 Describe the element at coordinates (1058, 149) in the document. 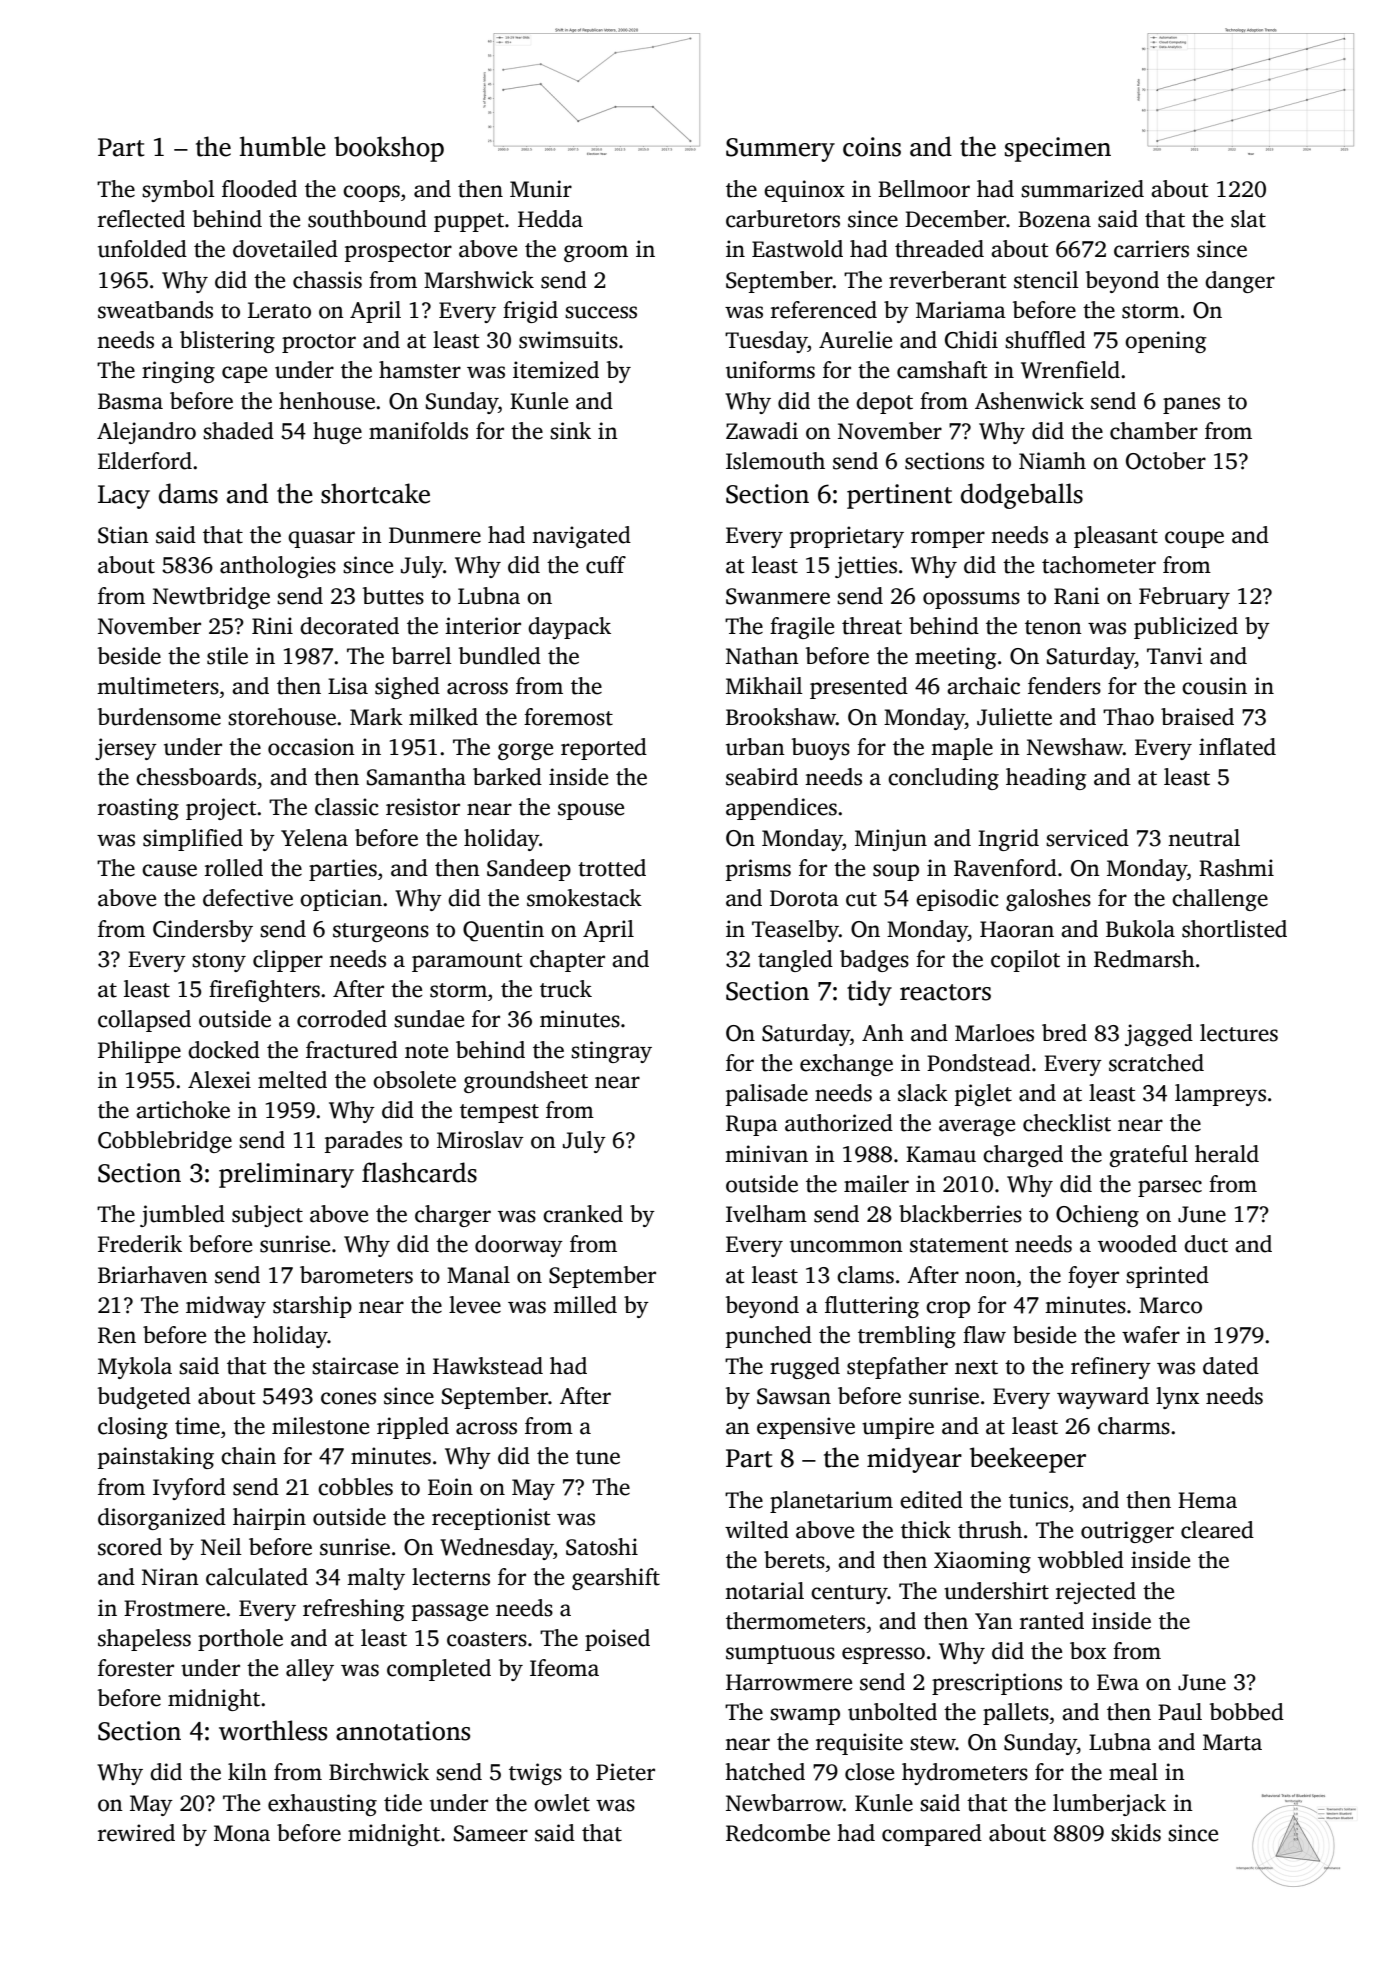

I see `specimen` at that location.
